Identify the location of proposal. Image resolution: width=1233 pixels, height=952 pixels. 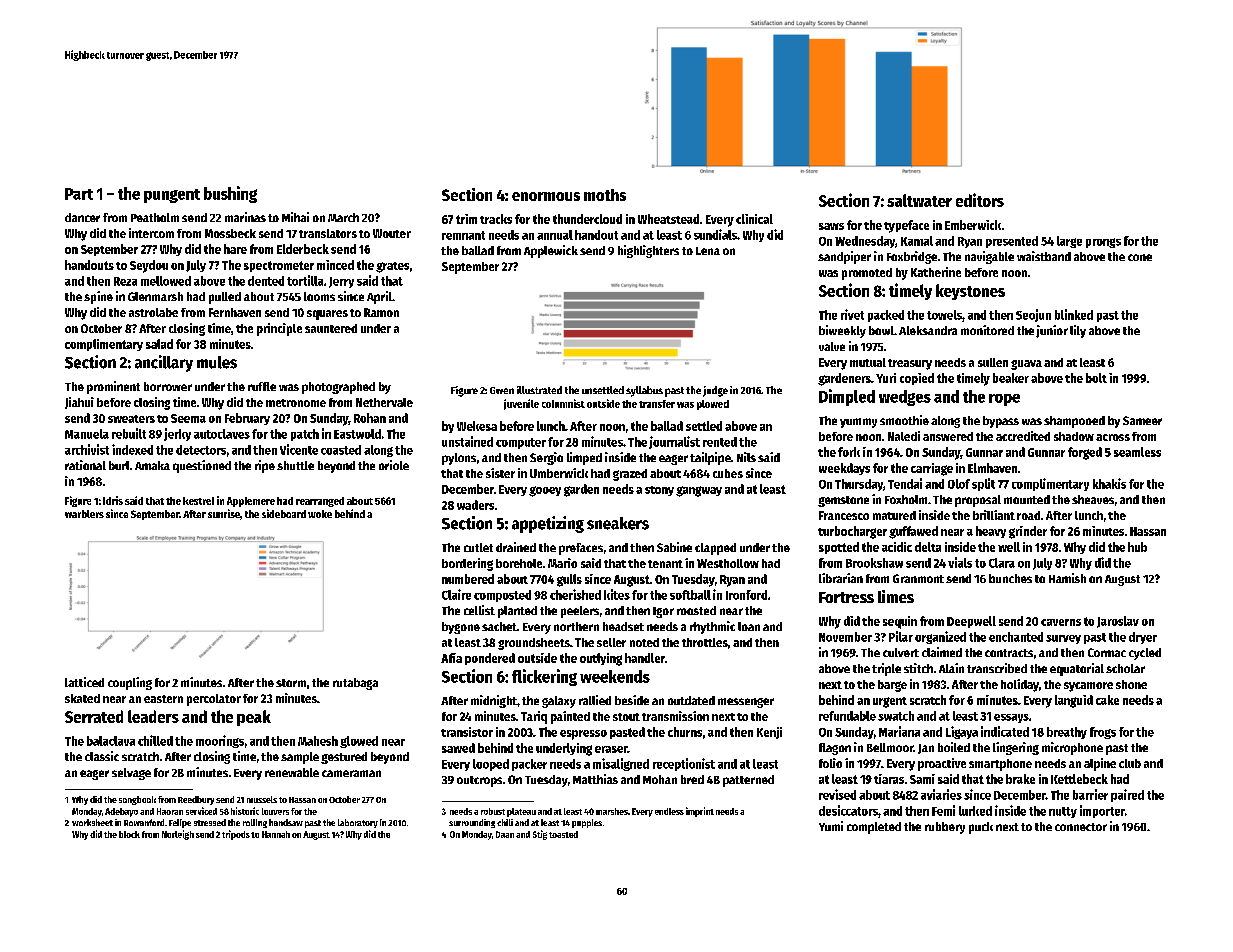
(978, 501).
